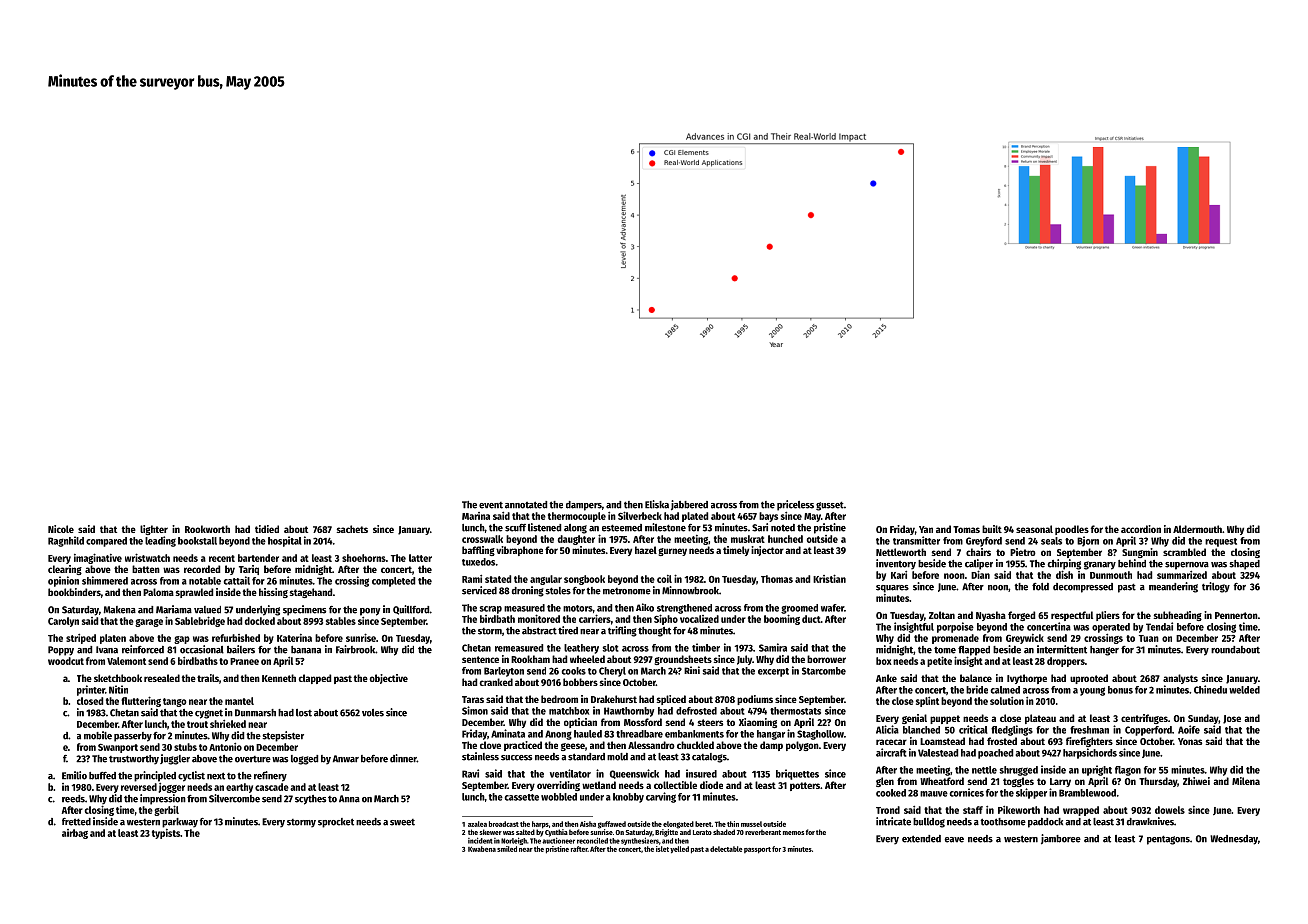 This image has height=924, width=1308. What do you see at coordinates (1187, 566) in the image?
I see `supernova` at bounding box center [1187, 566].
